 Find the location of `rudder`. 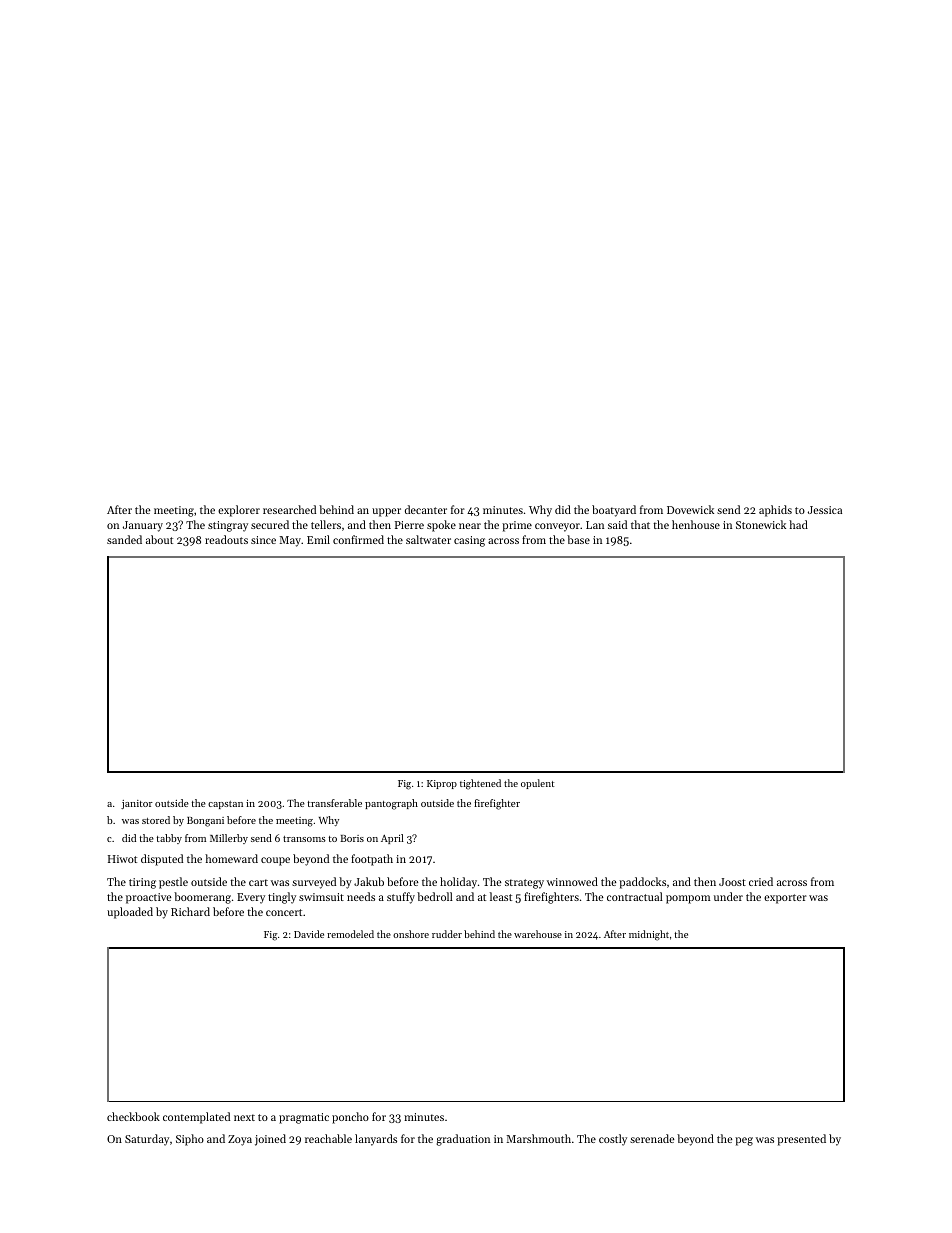

rudder is located at coordinates (447, 934).
